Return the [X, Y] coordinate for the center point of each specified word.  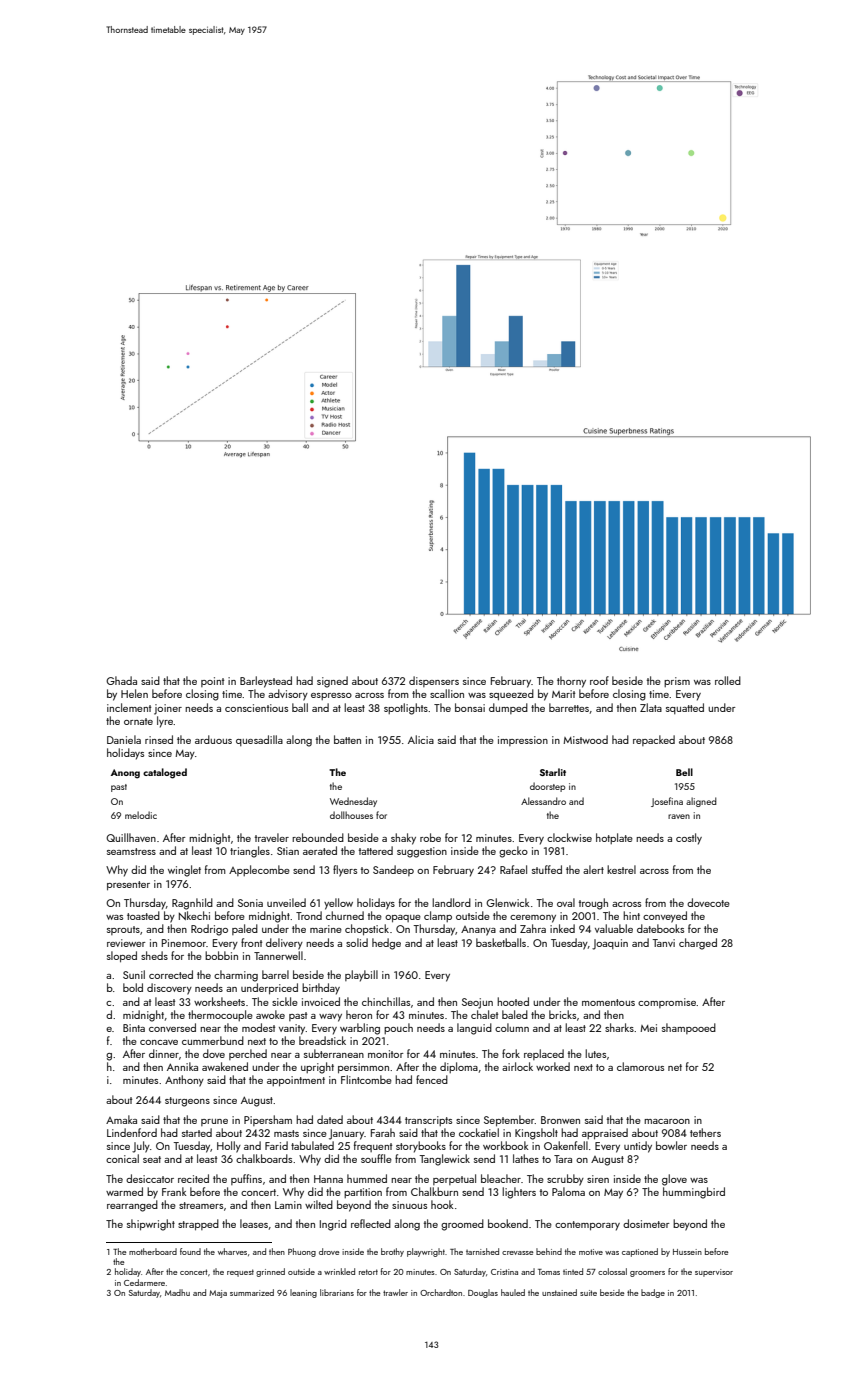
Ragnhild [192, 904]
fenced [432, 1079]
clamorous [640, 1066]
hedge [386, 944]
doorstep [547, 787]
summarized [252, 1292]
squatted [685, 708]
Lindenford [132, 1132]
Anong [125, 774]
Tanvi [664, 943]
